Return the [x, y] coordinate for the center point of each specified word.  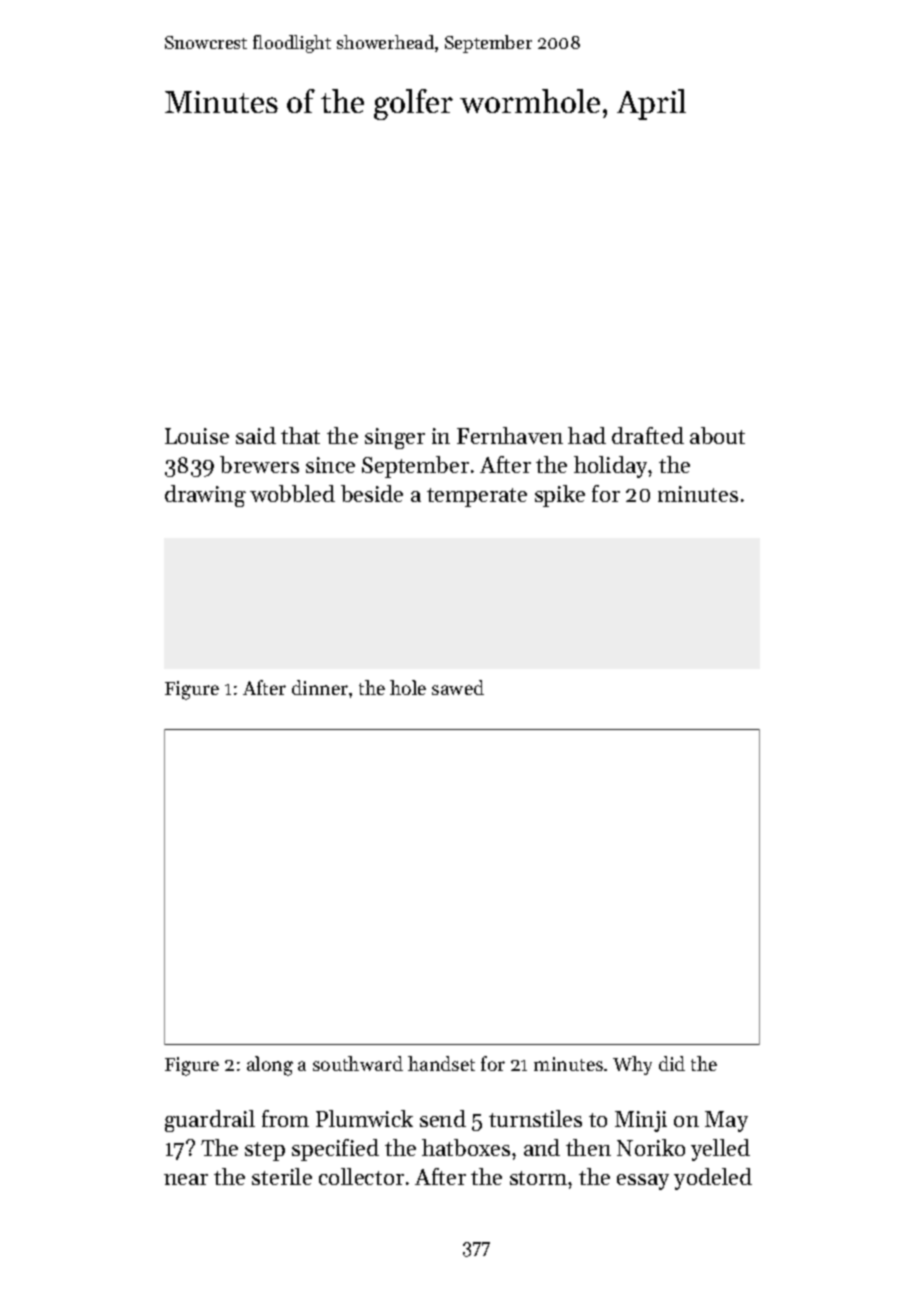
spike [560, 496]
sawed [458, 687]
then [588, 1147]
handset [441, 1063]
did [672, 1063]
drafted [648, 435]
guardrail [210, 1121]
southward [358, 1063]
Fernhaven [510, 435]
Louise [197, 436]
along [270, 1066]
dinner [320, 687]
